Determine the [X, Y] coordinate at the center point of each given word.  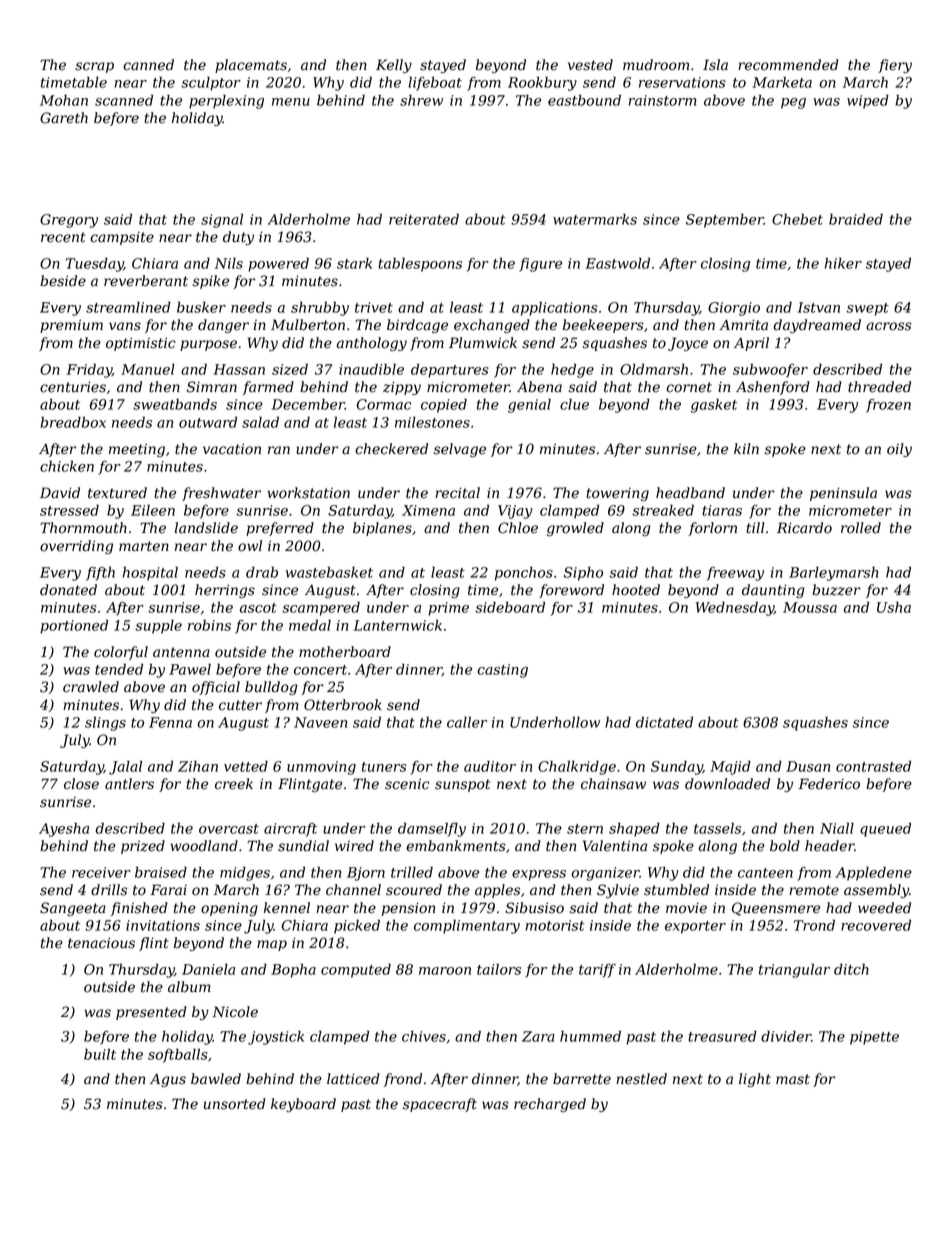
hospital [150, 574]
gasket [714, 406]
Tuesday [95, 265]
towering [617, 494]
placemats [251, 66]
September [725, 220]
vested [590, 65]
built [100, 1054]
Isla [715, 65]
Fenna [170, 722]
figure [540, 264]
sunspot [462, 785]
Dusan [808, 766]
